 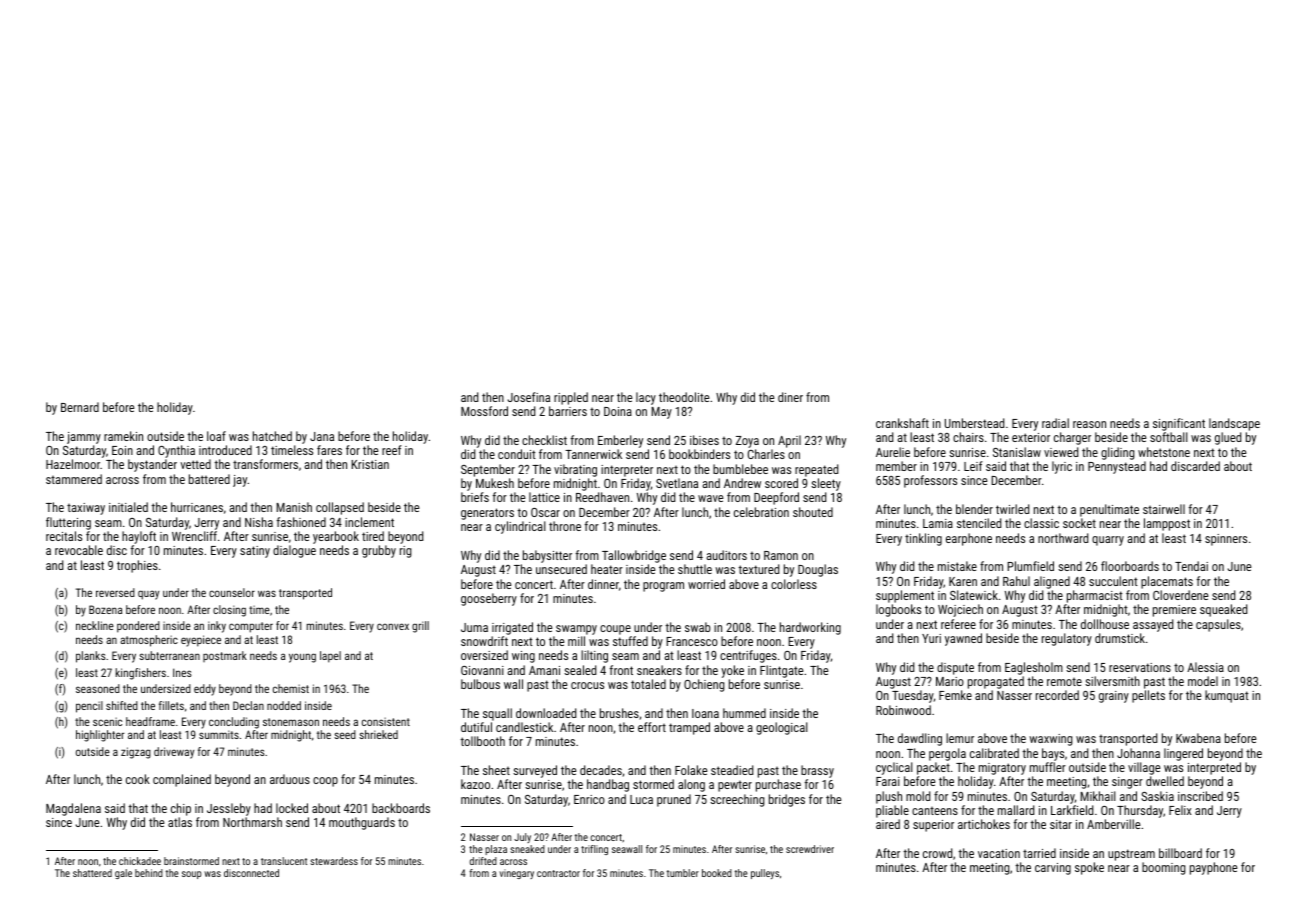 I want to click on stenciled, so click(x=979, y=523).
